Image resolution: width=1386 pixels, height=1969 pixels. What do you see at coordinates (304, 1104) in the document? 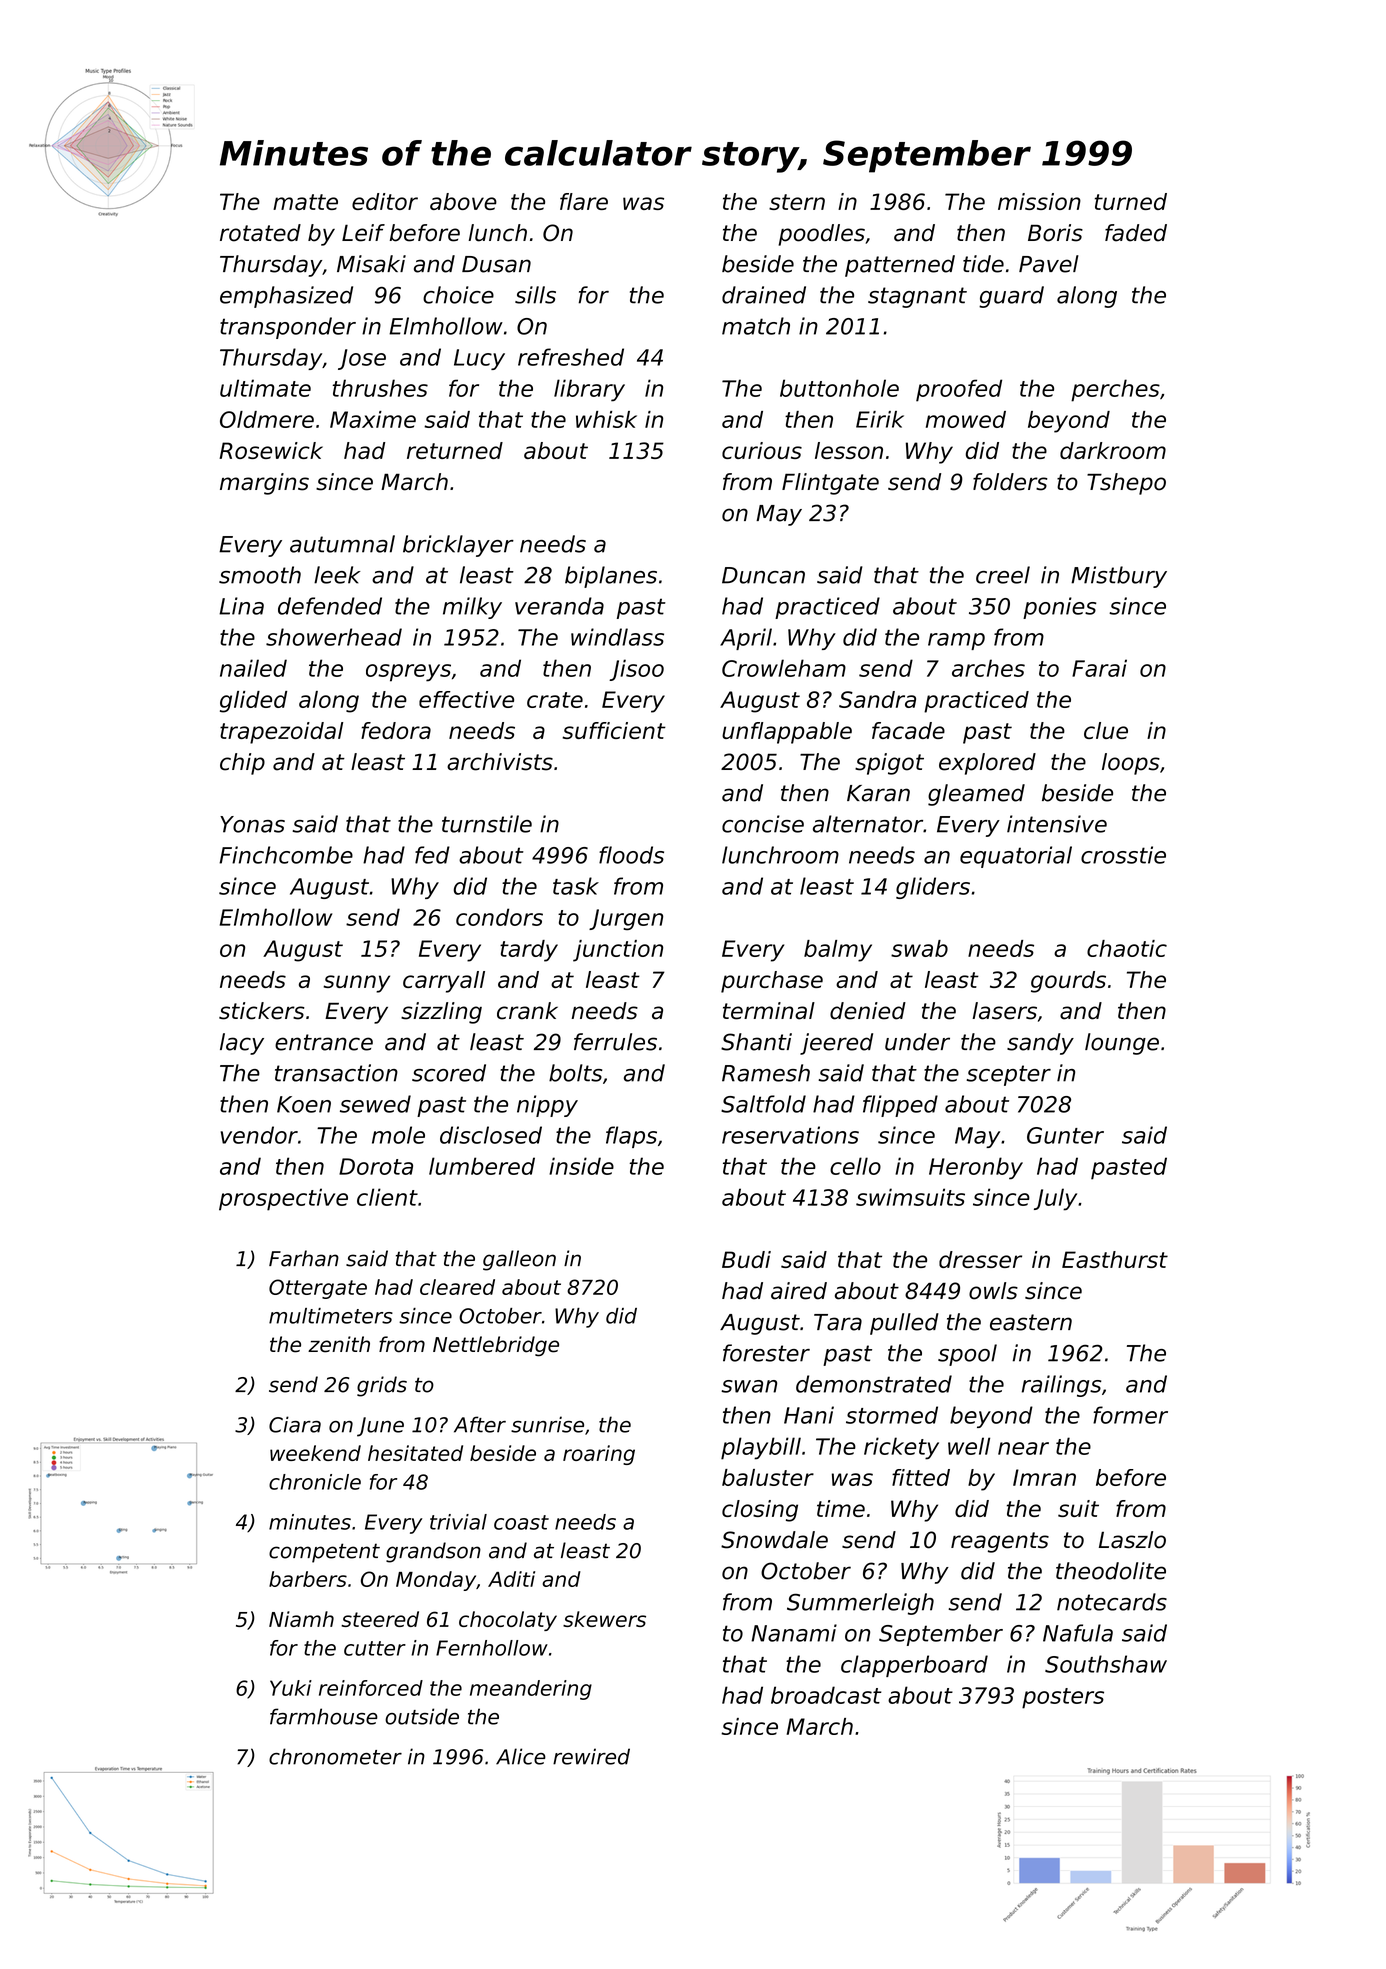
I see `Koen` at bounding box center [304, 1104].
